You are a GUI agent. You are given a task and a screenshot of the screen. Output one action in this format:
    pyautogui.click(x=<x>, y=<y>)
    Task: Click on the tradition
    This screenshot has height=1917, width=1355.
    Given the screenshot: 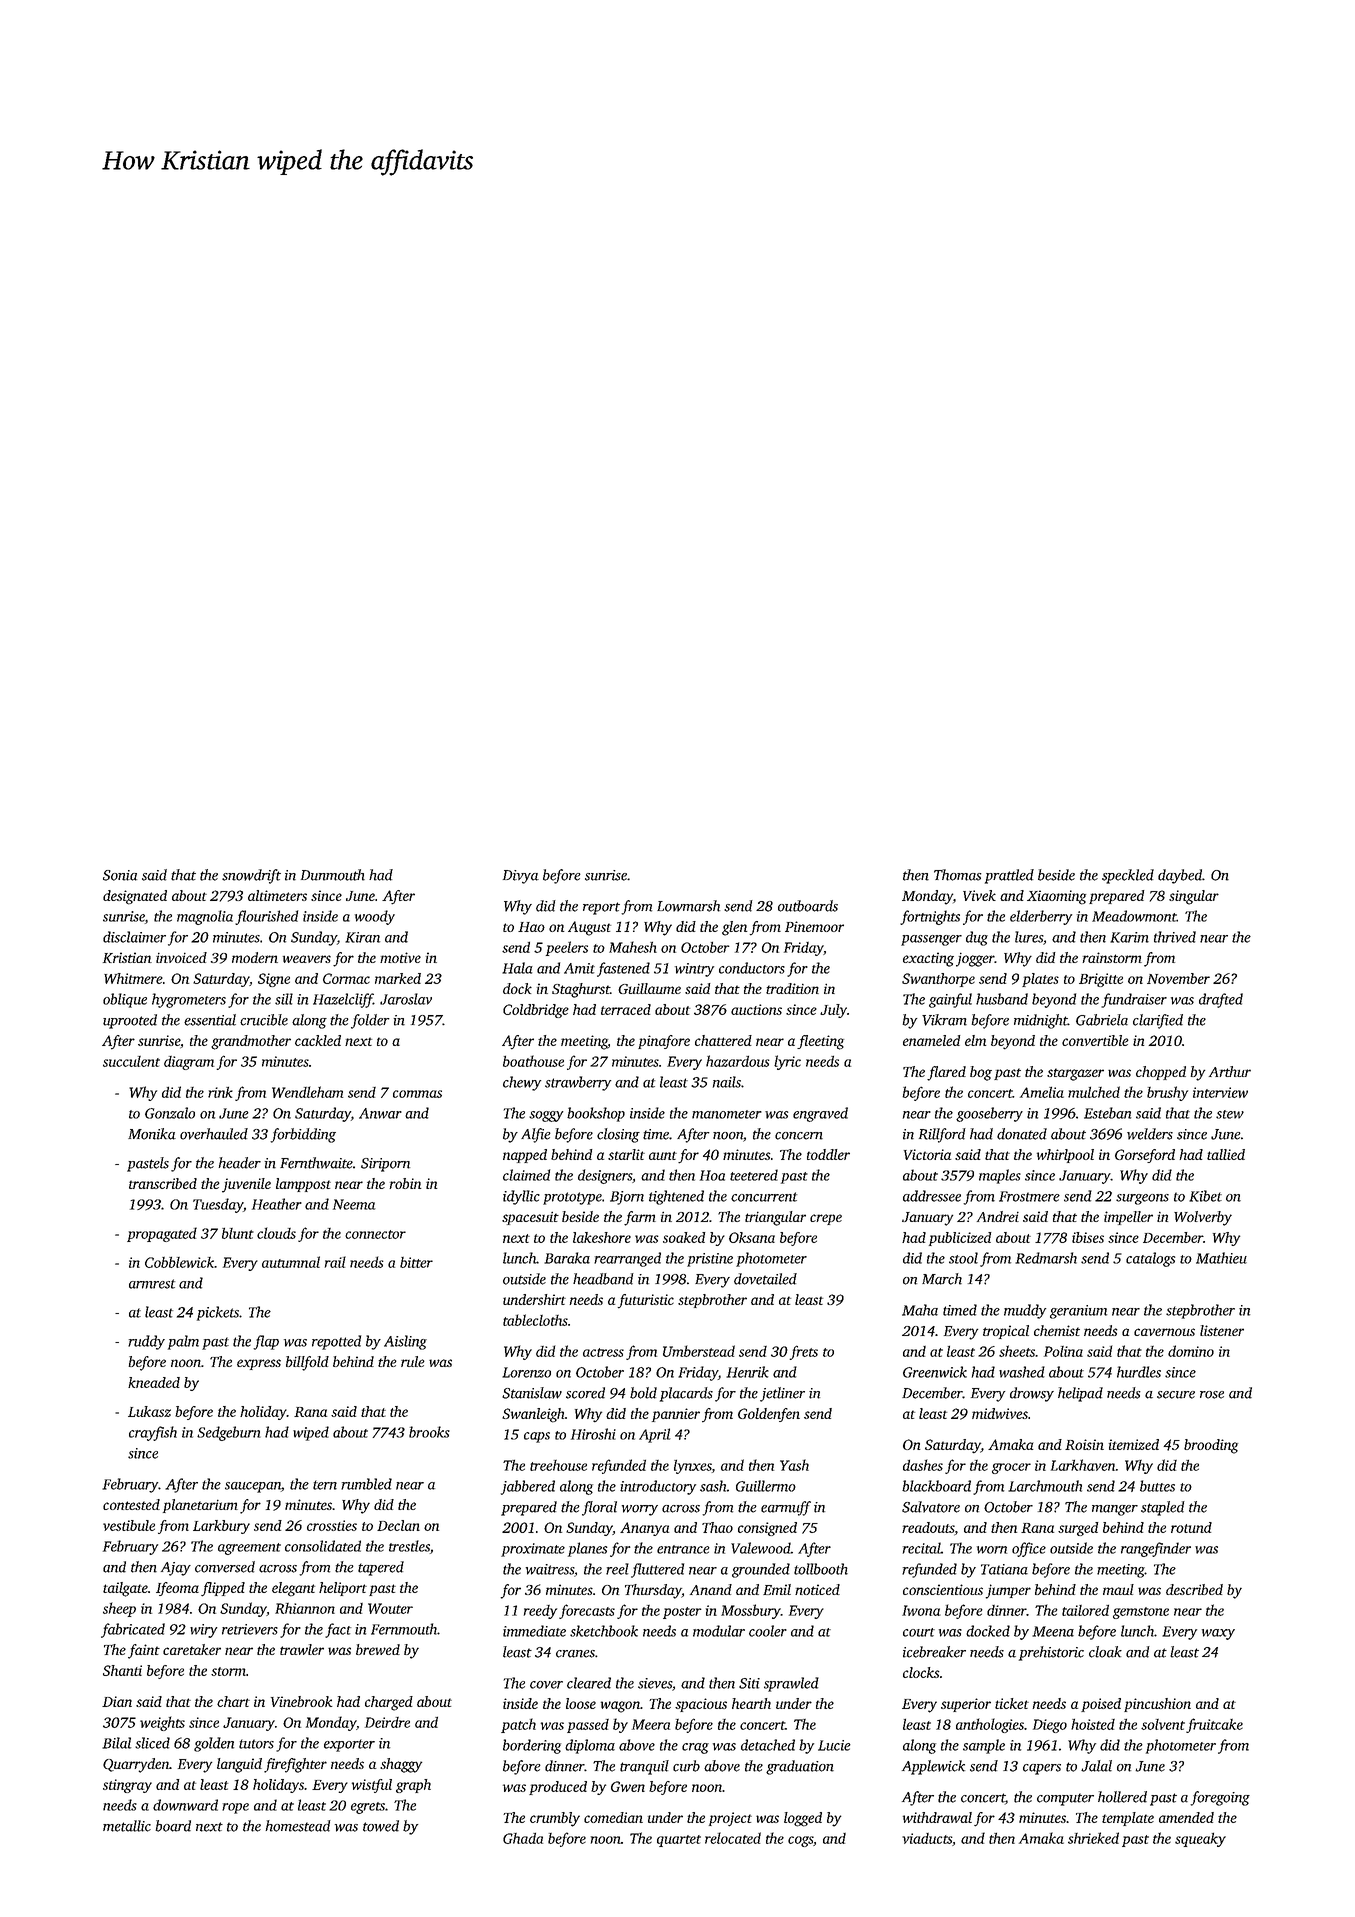 What is the action you would take?
    pyautogui.click(x=792, y=988)
